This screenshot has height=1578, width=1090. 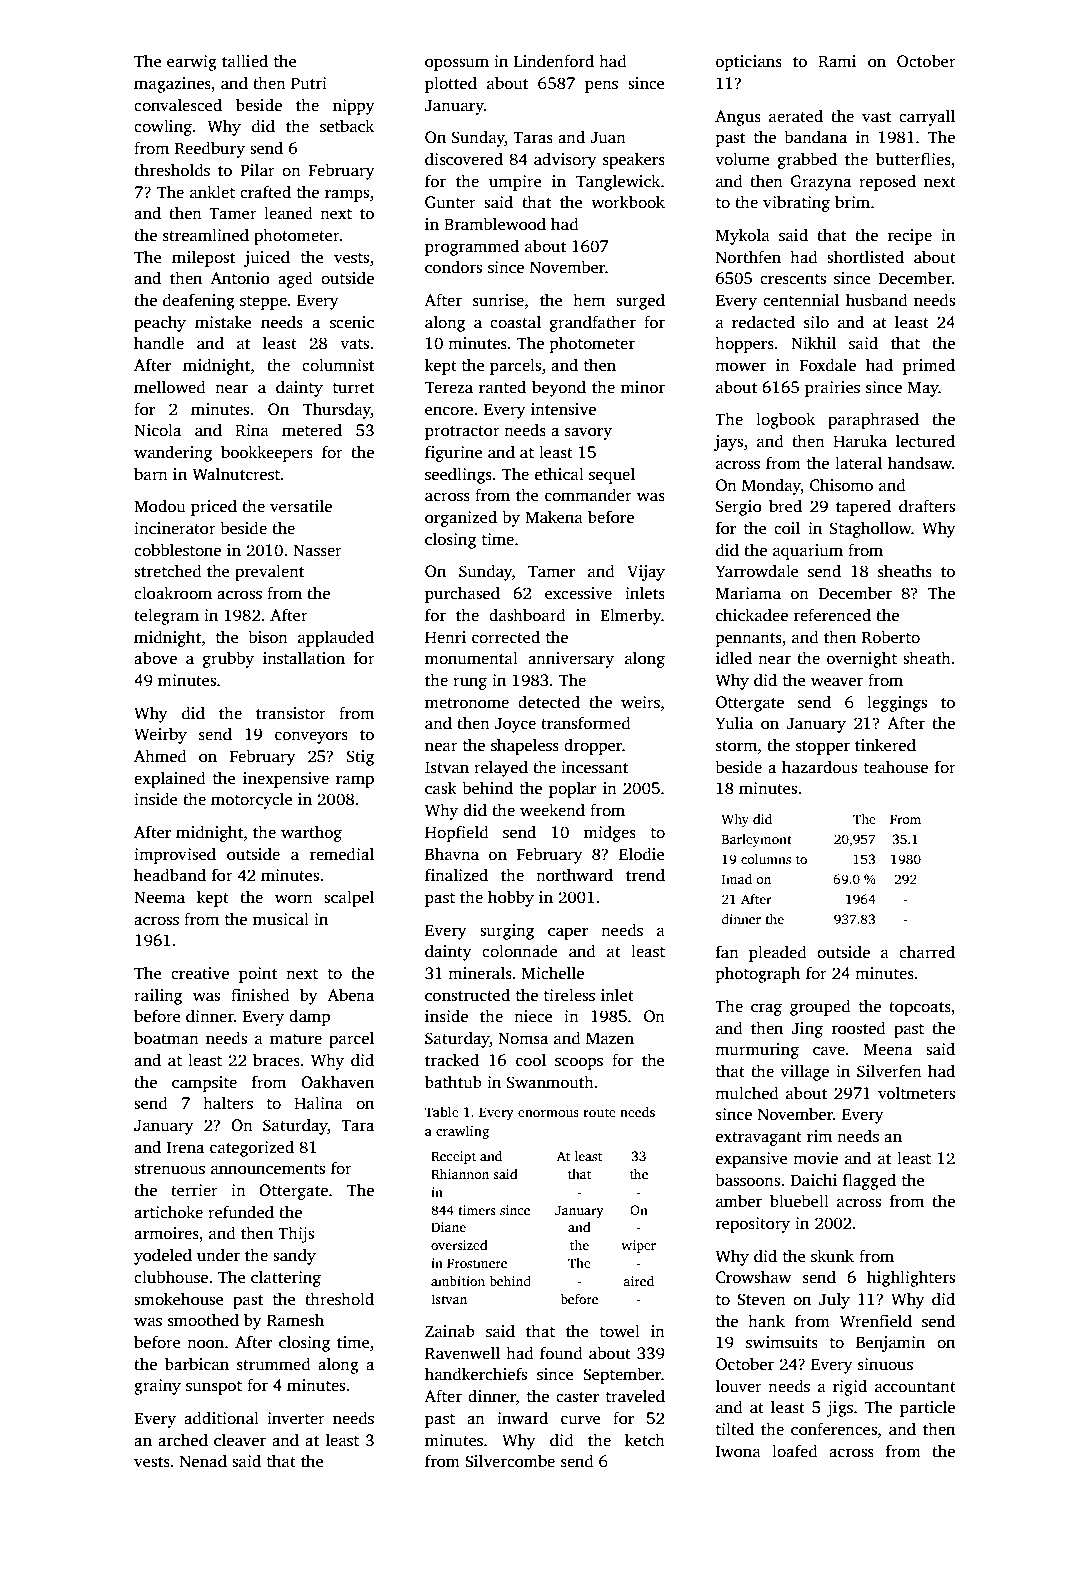 What do you see at coordinates (304, 658) in the screenshot?
I see `installation` at bounding box center [304, 658].
